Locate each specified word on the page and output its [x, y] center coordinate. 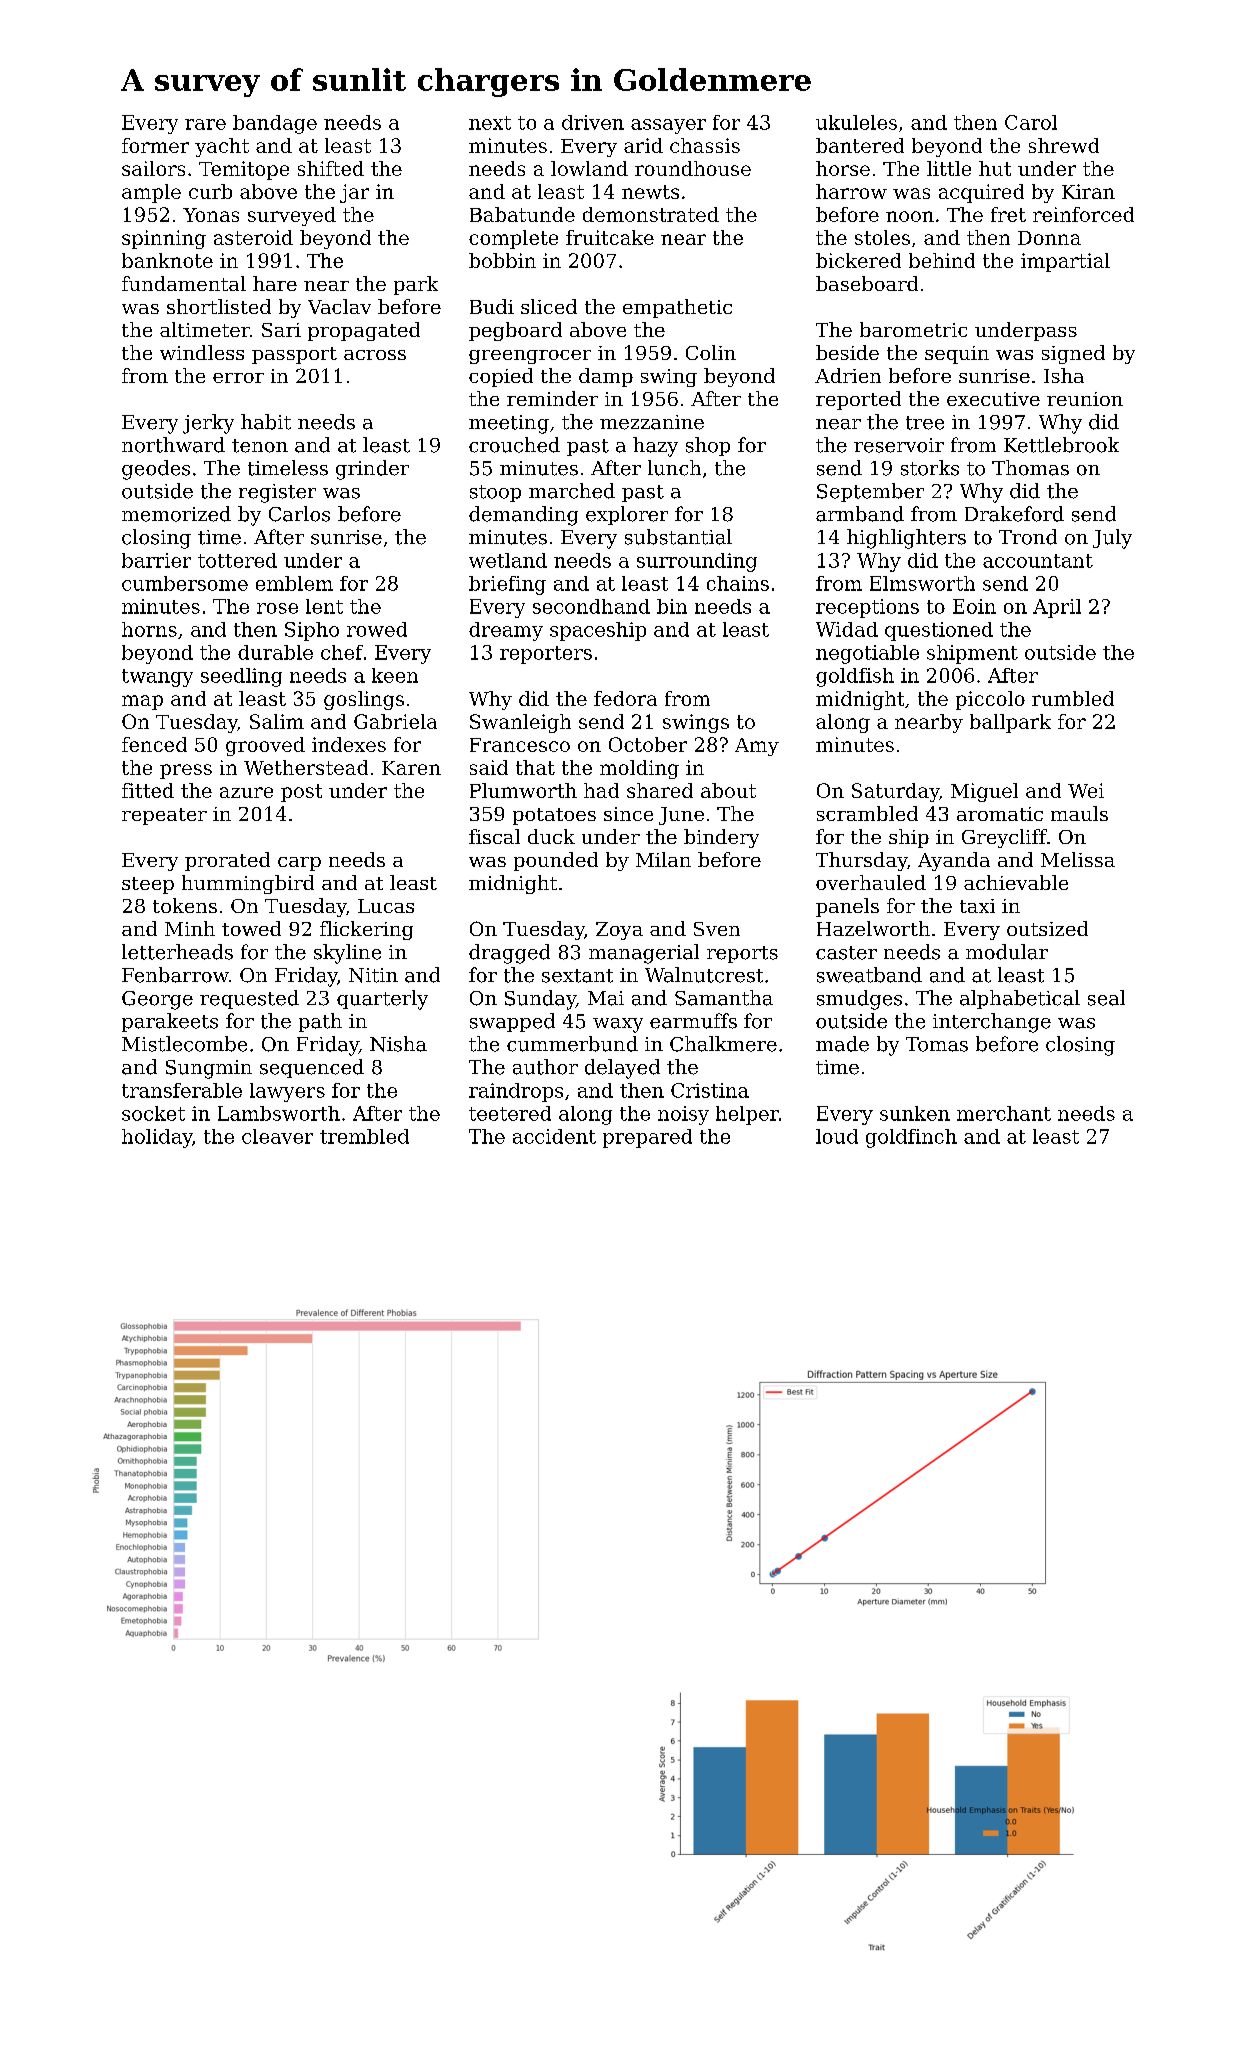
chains [738, 583]
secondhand [591, 606]
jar [354, 193]
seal [1106, 998]
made [842, 1044]
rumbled [1073, 698]
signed [1073, 354]
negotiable [867, 654]
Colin [711, 352]
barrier [156, 560]
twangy [157, 678]
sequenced [312, 1068]
